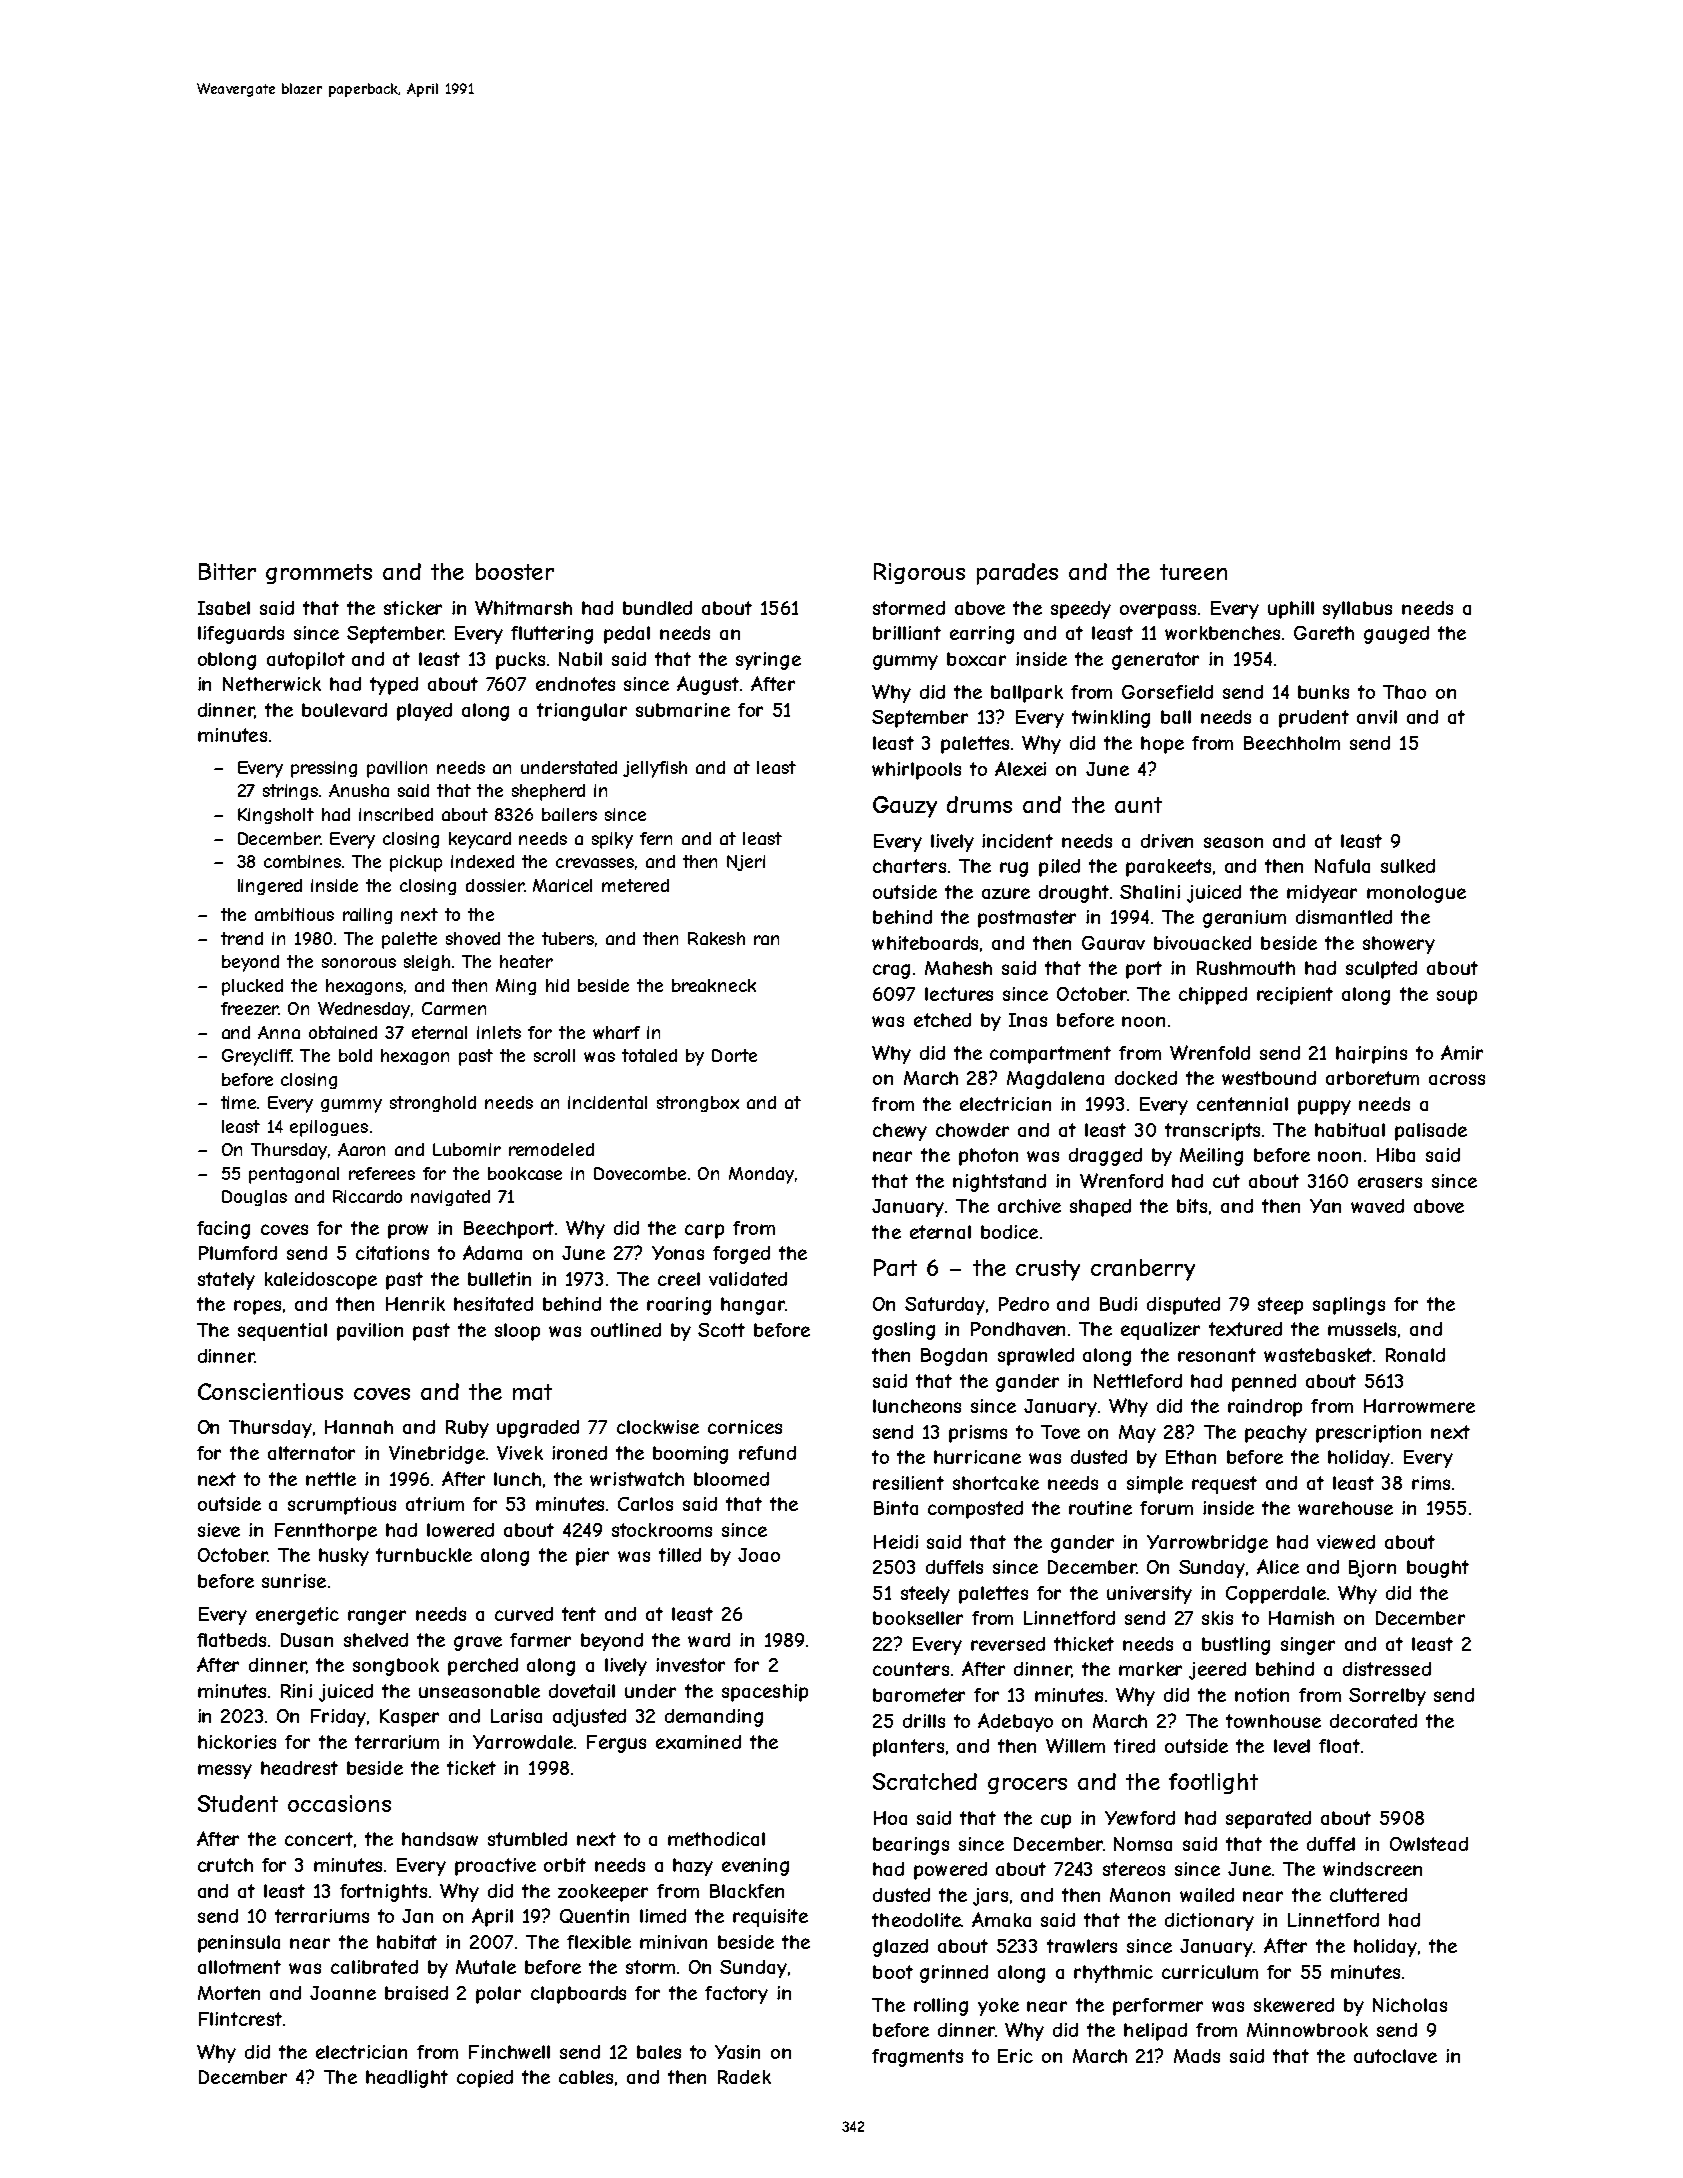  Describe the element at coordinates (640, 1173) in the document. I see `Dovecombe` at that location.
